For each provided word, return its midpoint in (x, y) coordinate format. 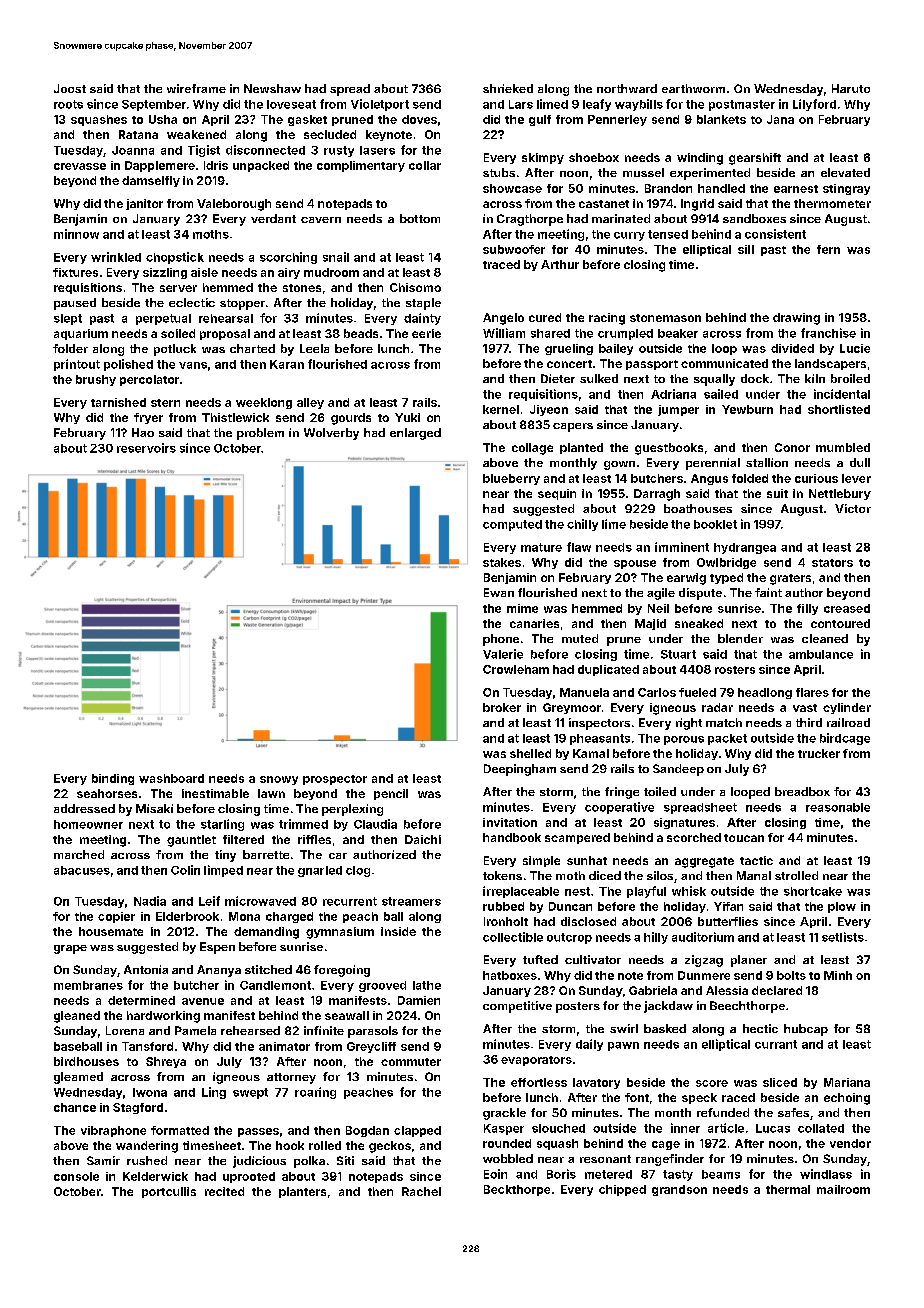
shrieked (508, 88)
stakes (502, 562)
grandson (679, 1190)
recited (224, 1191)
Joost (70, 88)
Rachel (421, 1191)
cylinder (847, 708)
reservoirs (146, 448)
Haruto (851, 88)
